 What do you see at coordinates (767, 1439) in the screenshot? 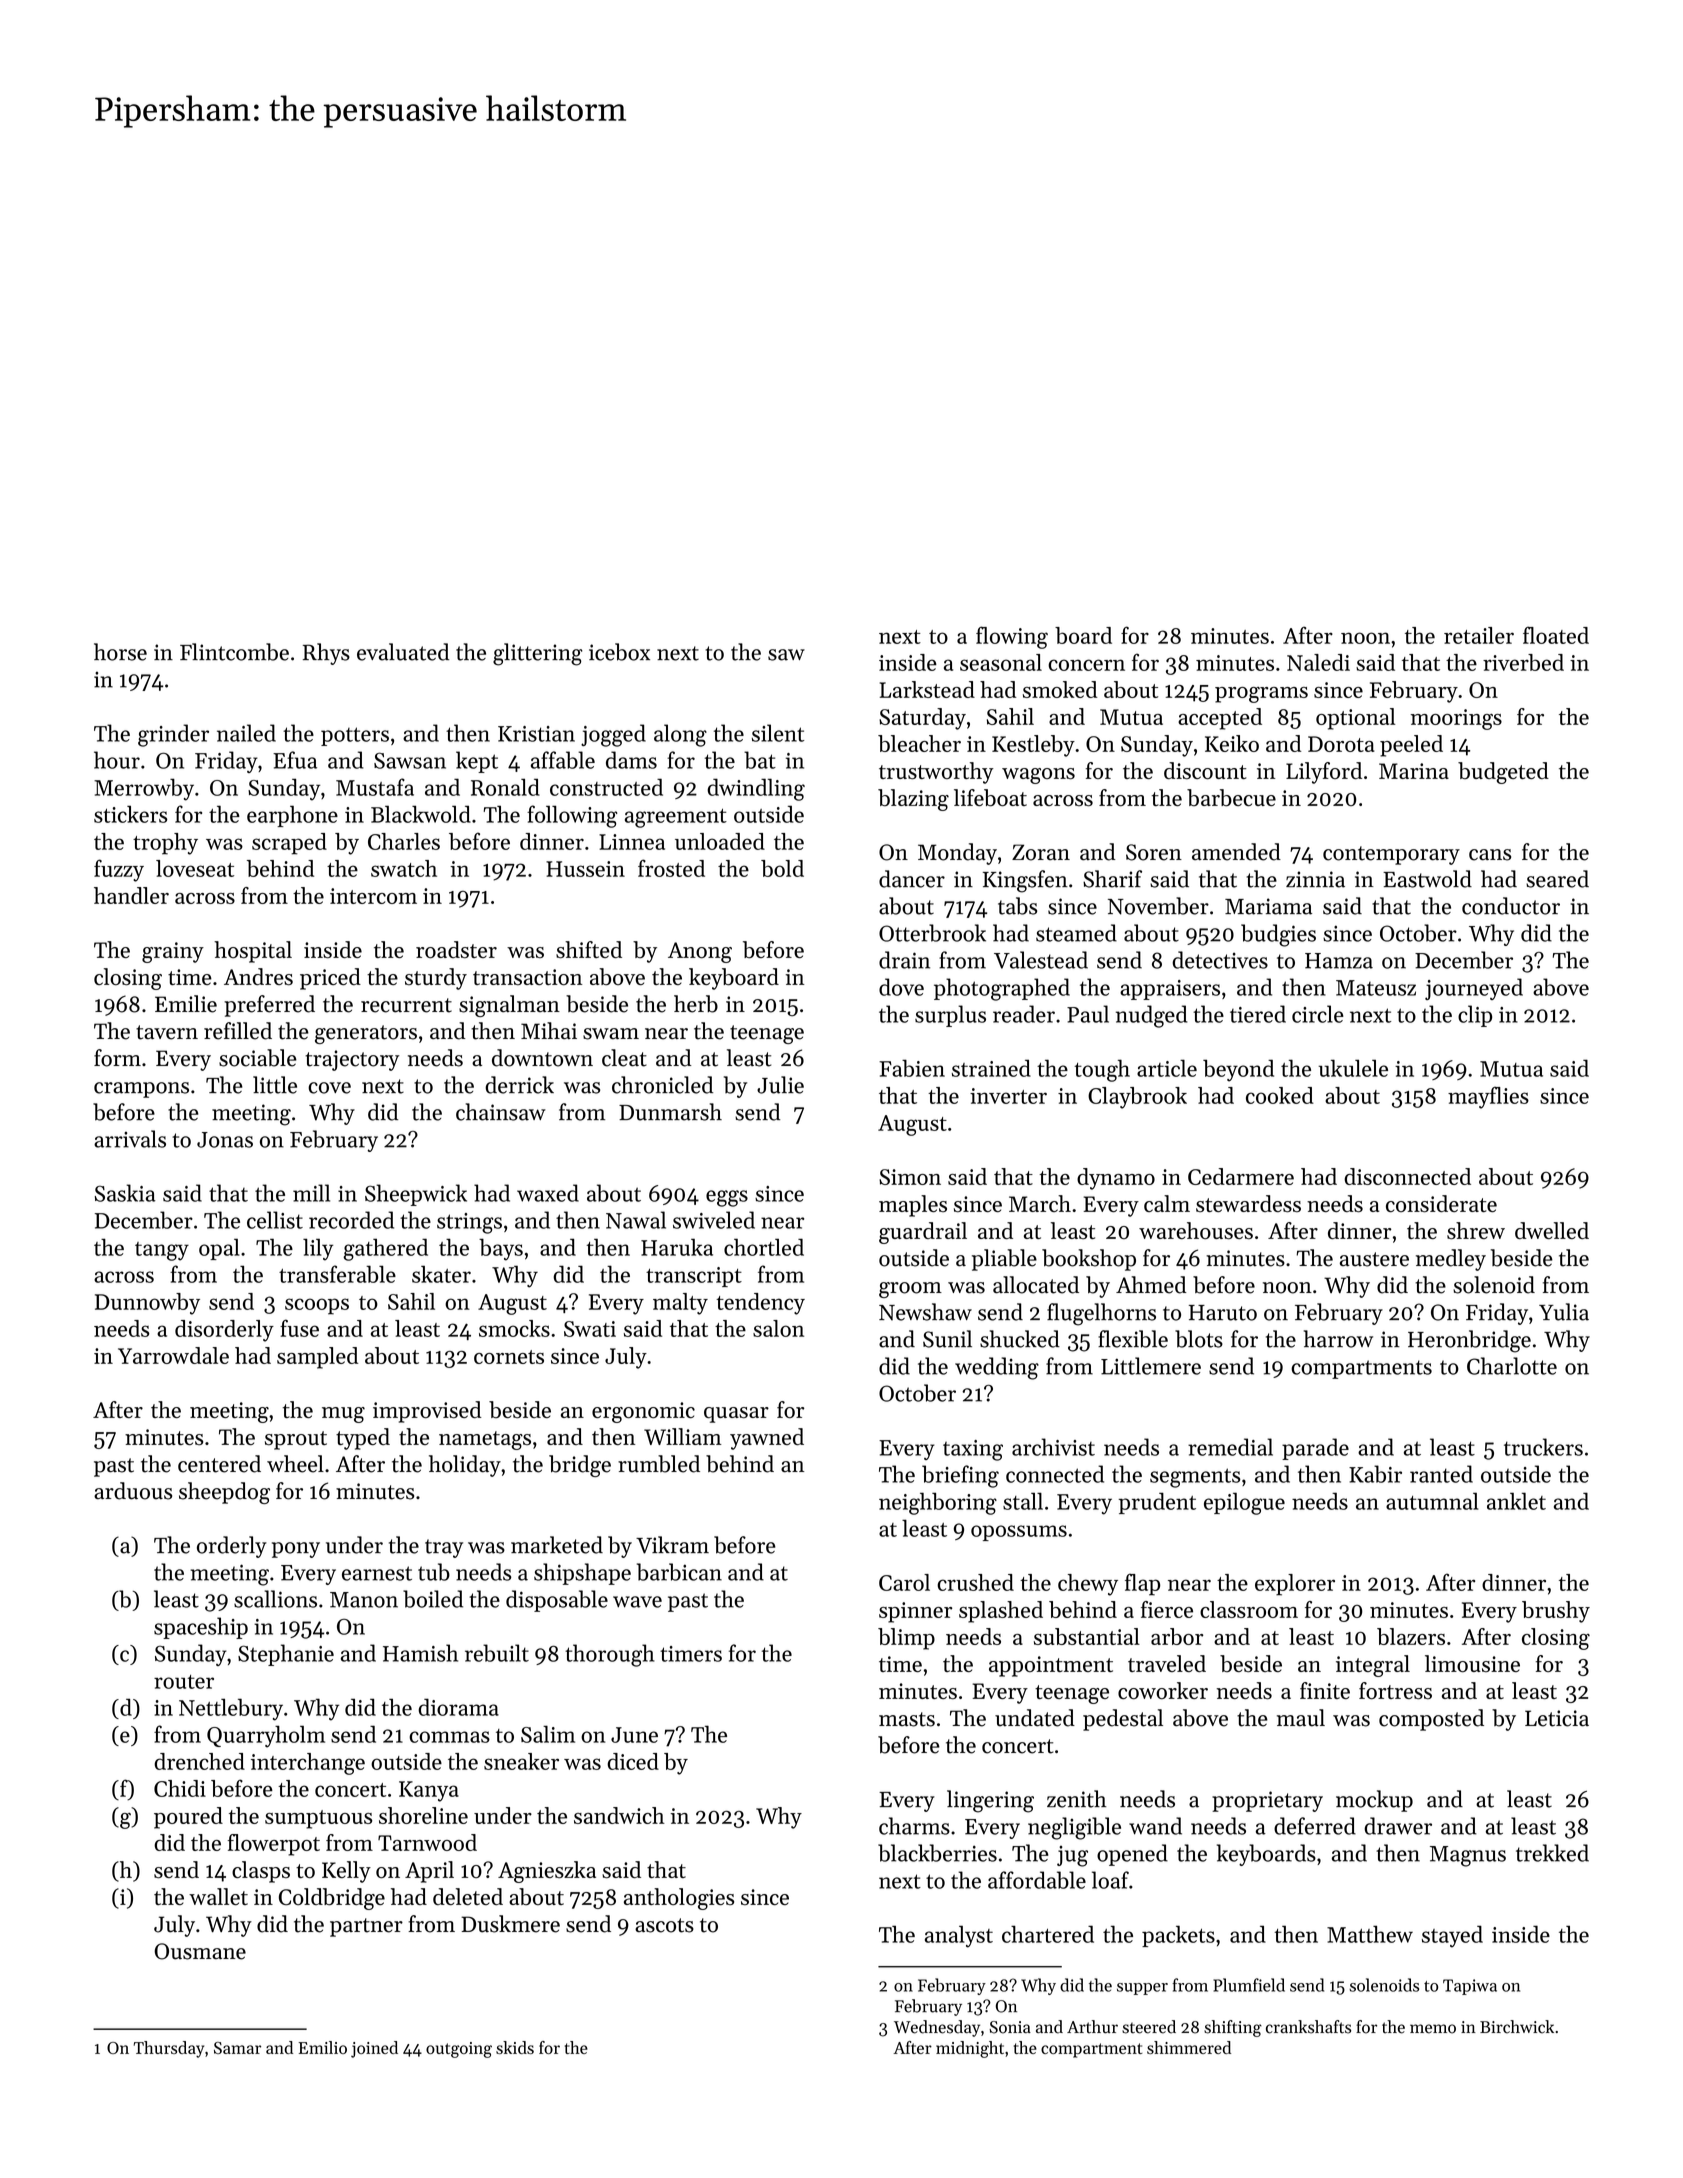
I see `yawned` at bounding box center [767, 1439].
